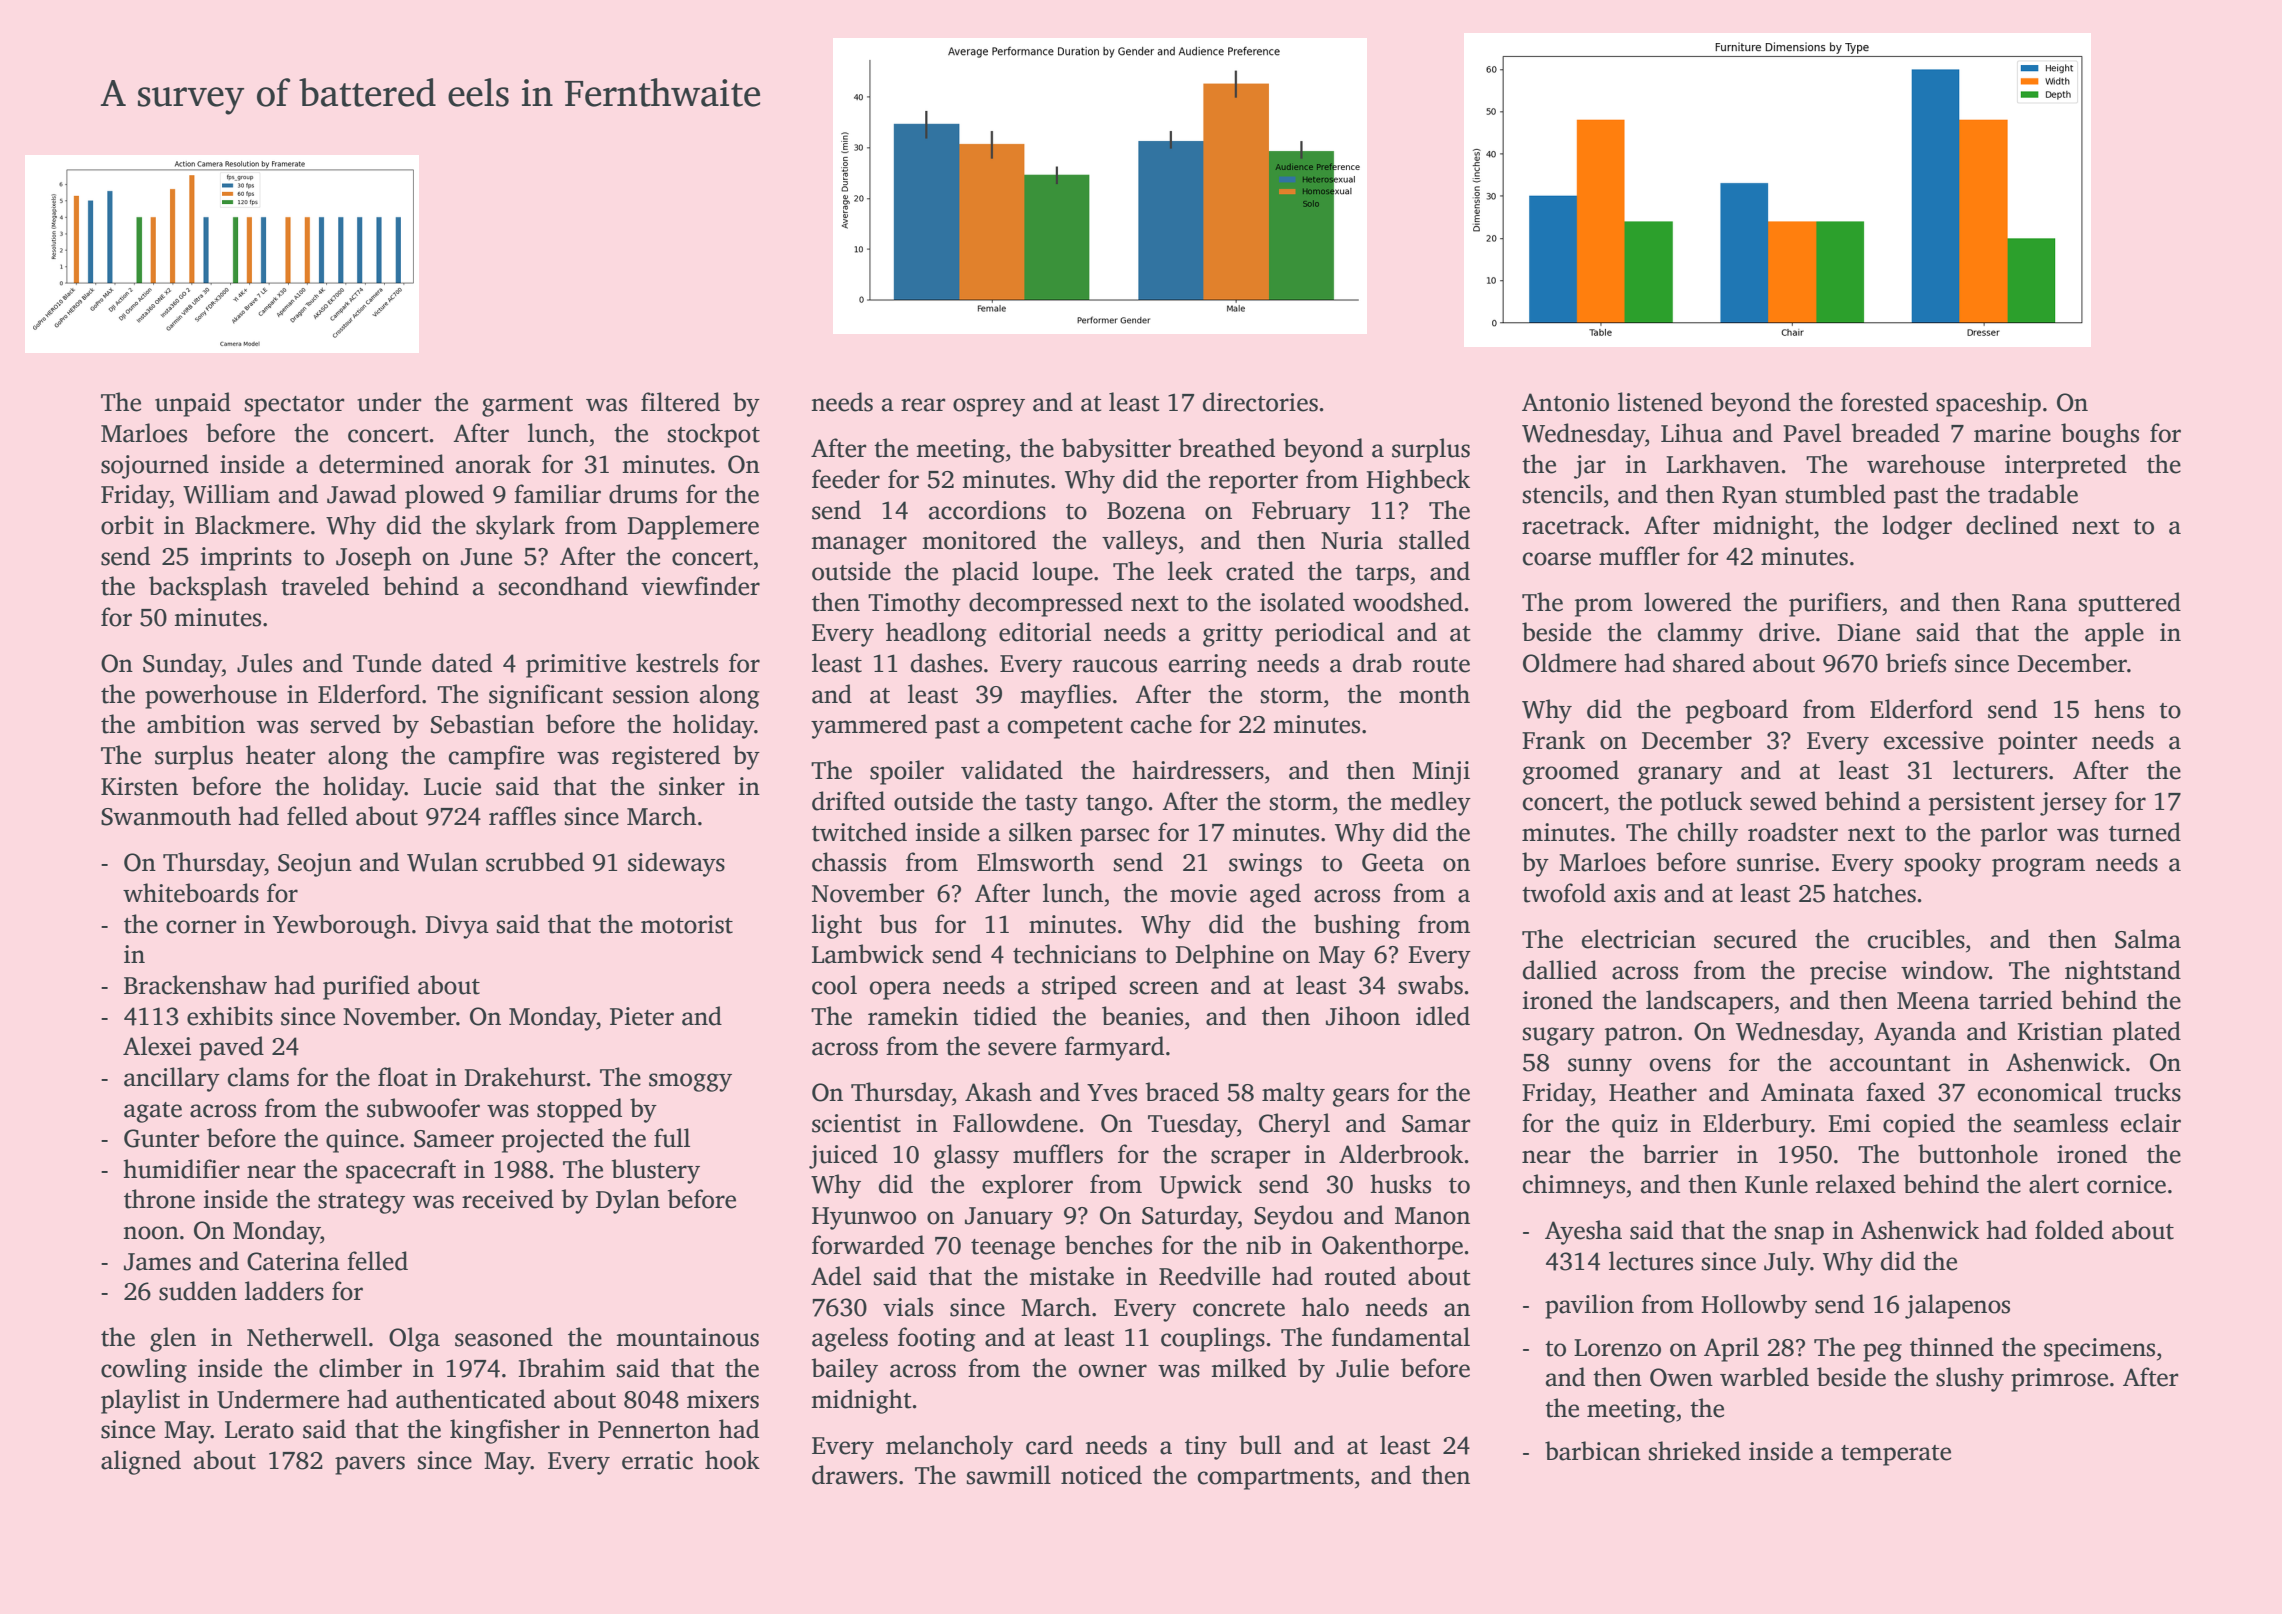 The width and height of the page is (2282, 1614). Describe the element at coordinates (553, 1140) in the page. I see `projected` at that location.
